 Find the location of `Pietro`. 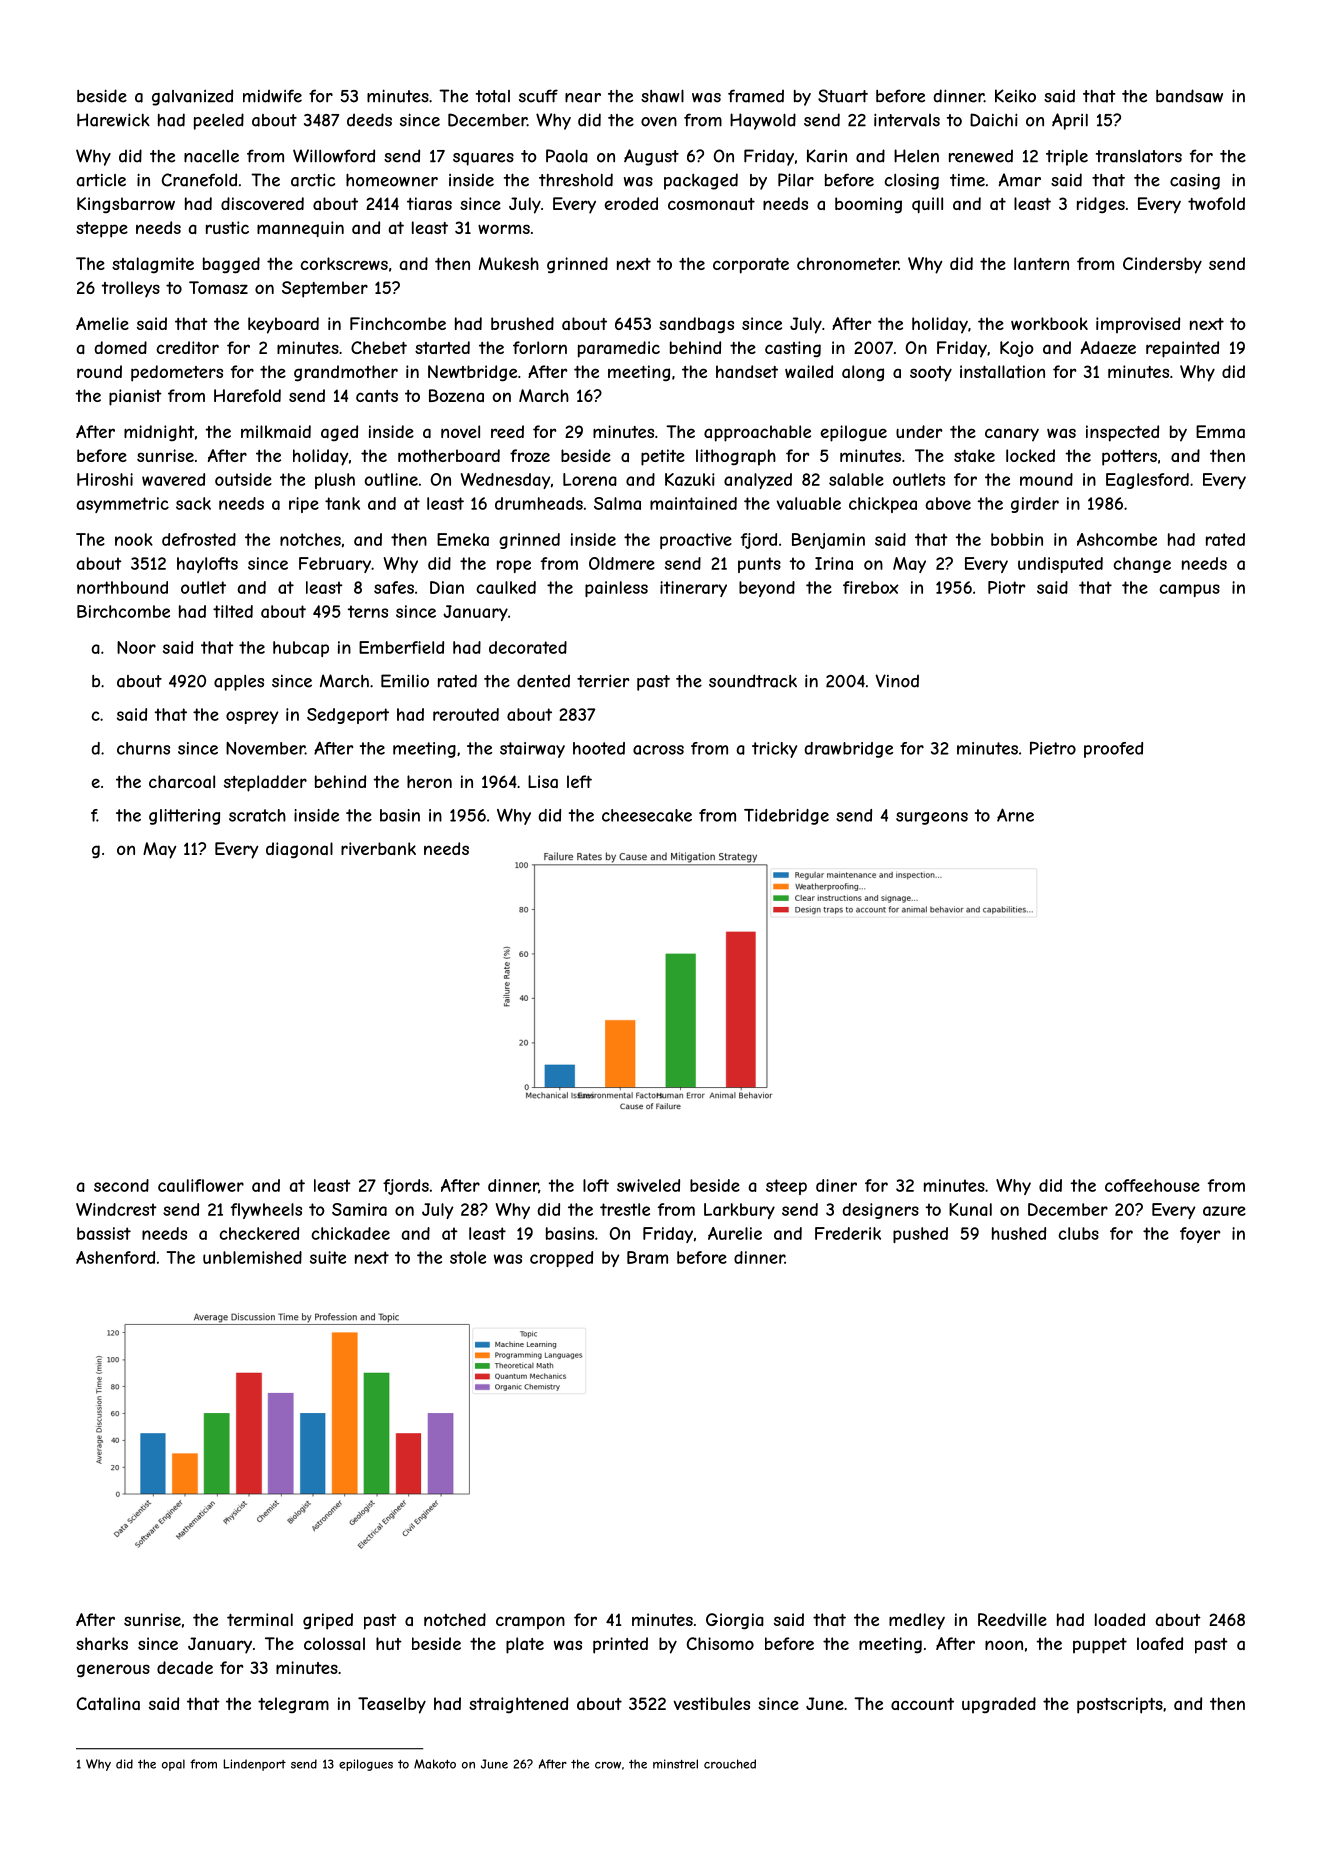

Pietro is located at coordinates (1053, 748).
